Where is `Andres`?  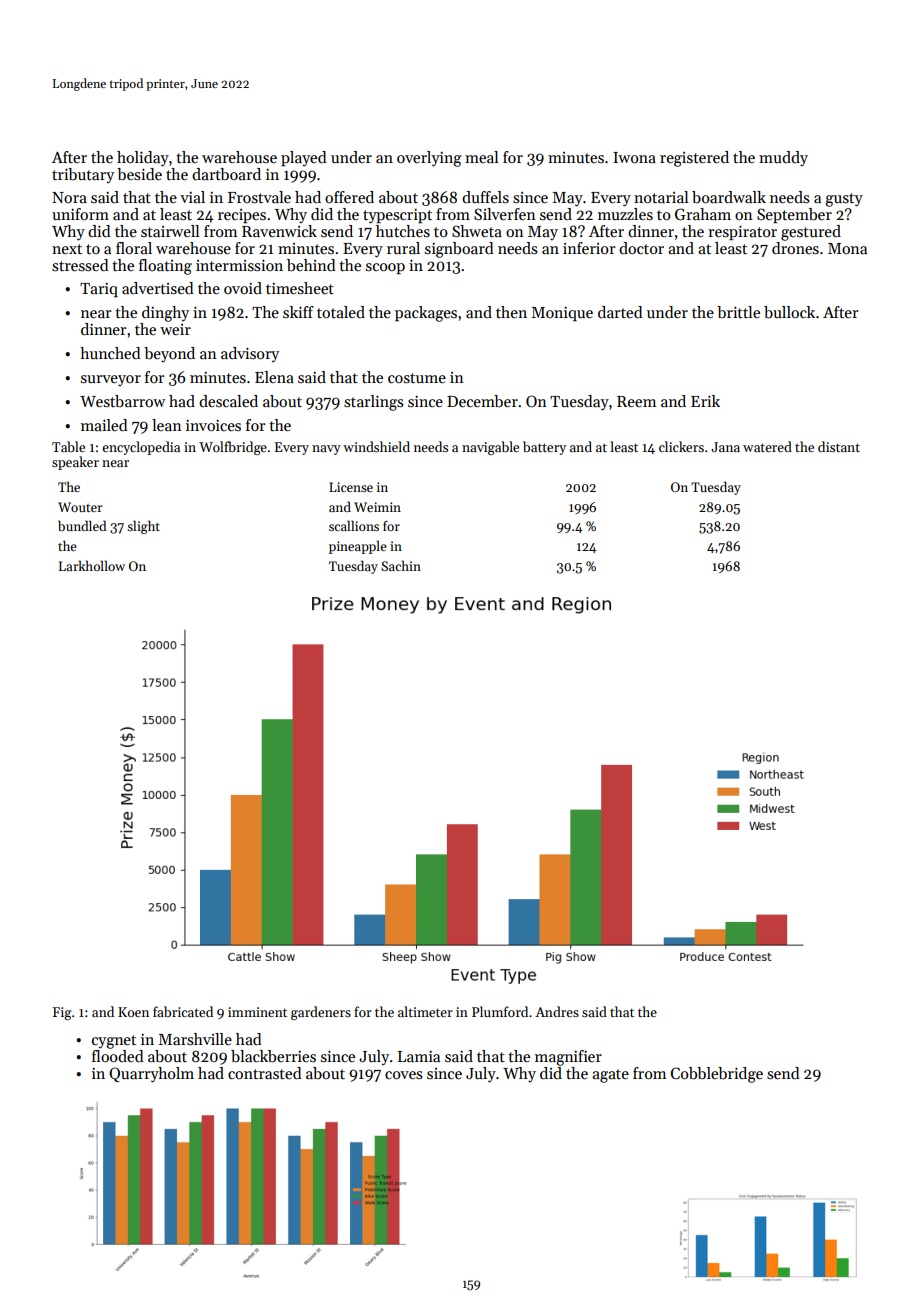 Andres is located at coordinates (557, 1011).
